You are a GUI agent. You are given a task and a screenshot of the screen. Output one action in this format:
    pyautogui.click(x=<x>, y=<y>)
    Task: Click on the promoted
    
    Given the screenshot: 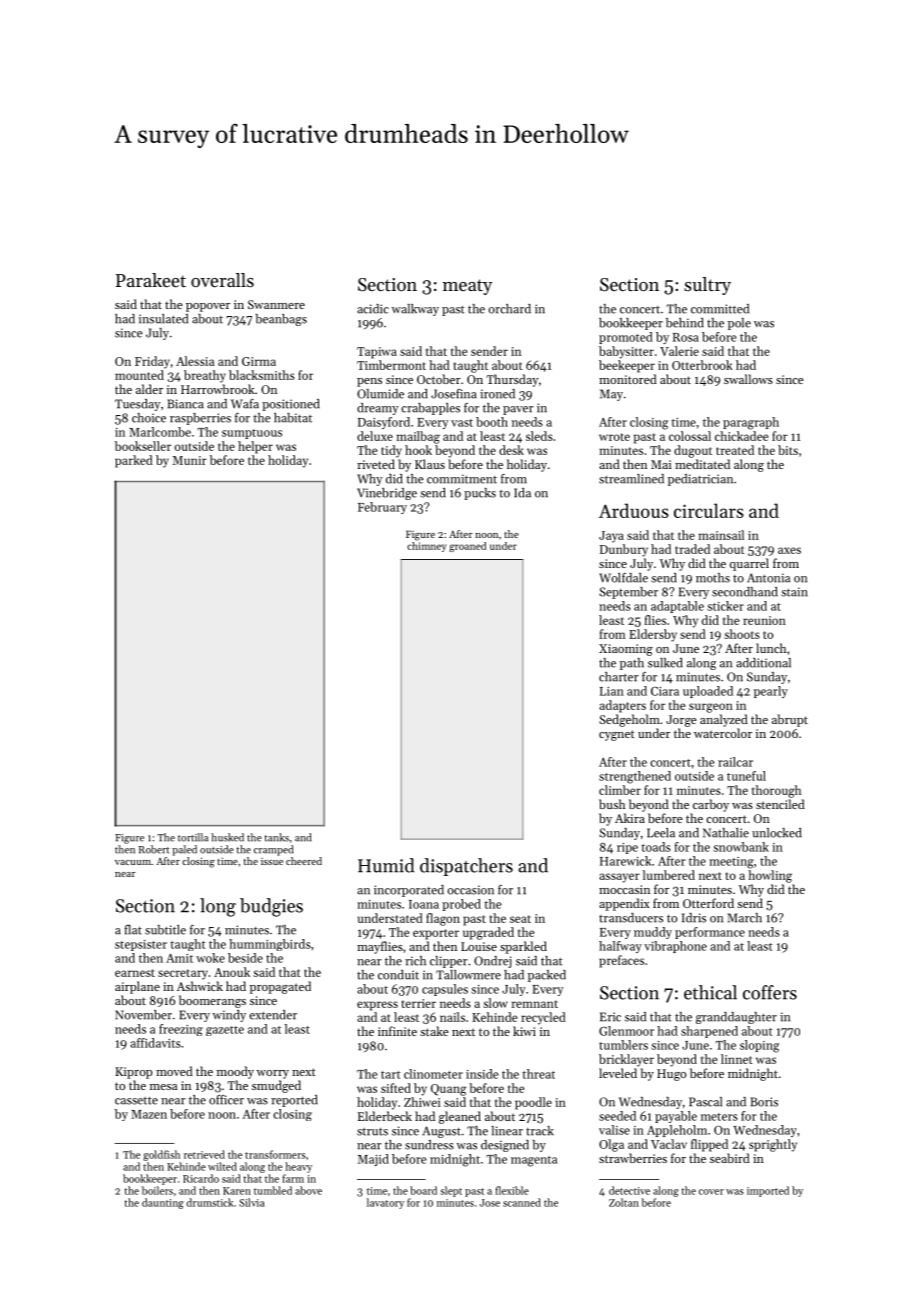 What is the action you would take?
    pyautogui.click(x=626, y=338)
